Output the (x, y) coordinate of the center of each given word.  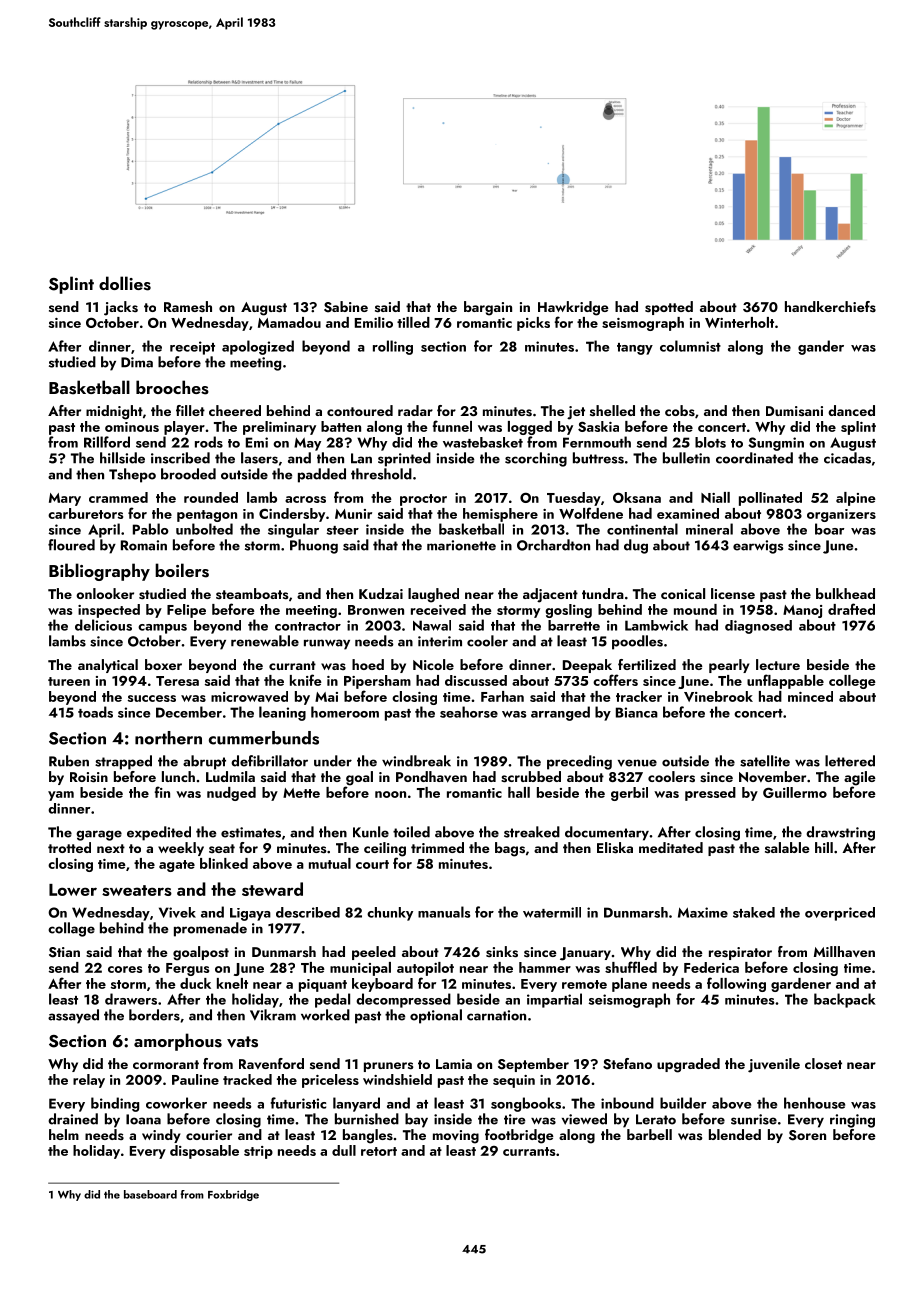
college (852, 682)
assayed (73, 1016)
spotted (669, 308)
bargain (488, 308)
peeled (374, 953)
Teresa (177, 681)
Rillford (107, 442)
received (438, 609)
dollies (125, 283)
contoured (360, 410)
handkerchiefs (830, 306)
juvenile (774, 1065)
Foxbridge (233, 1195)
